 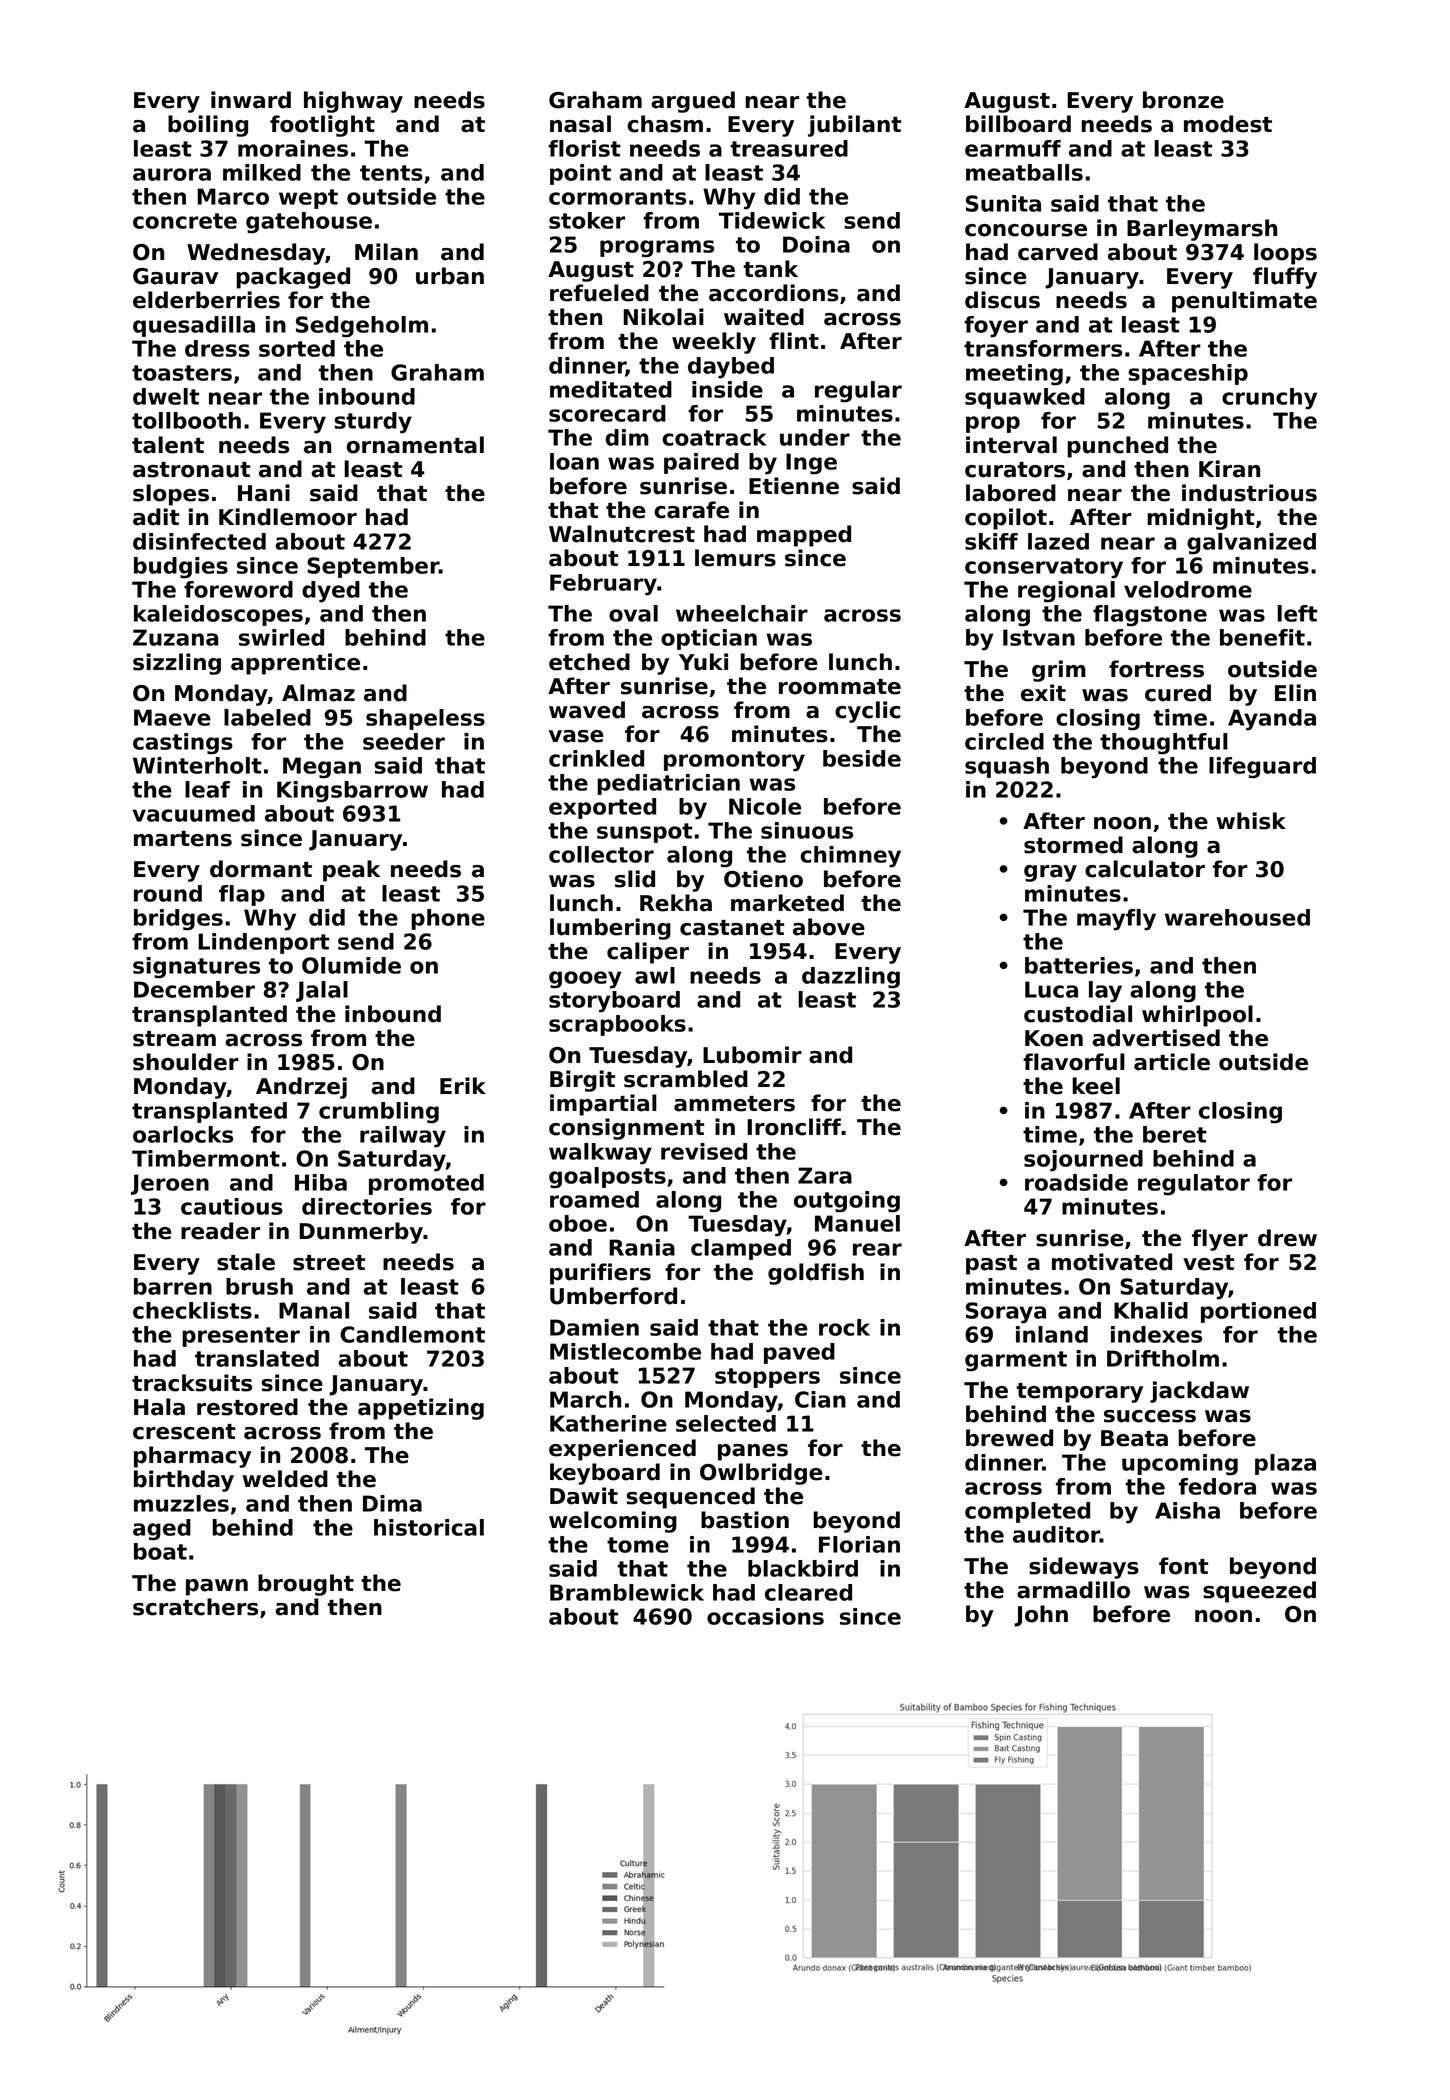 What do you see at coordinates (285, 1479) in the document?
I see `welded` at bounding box center [285, 1479].
